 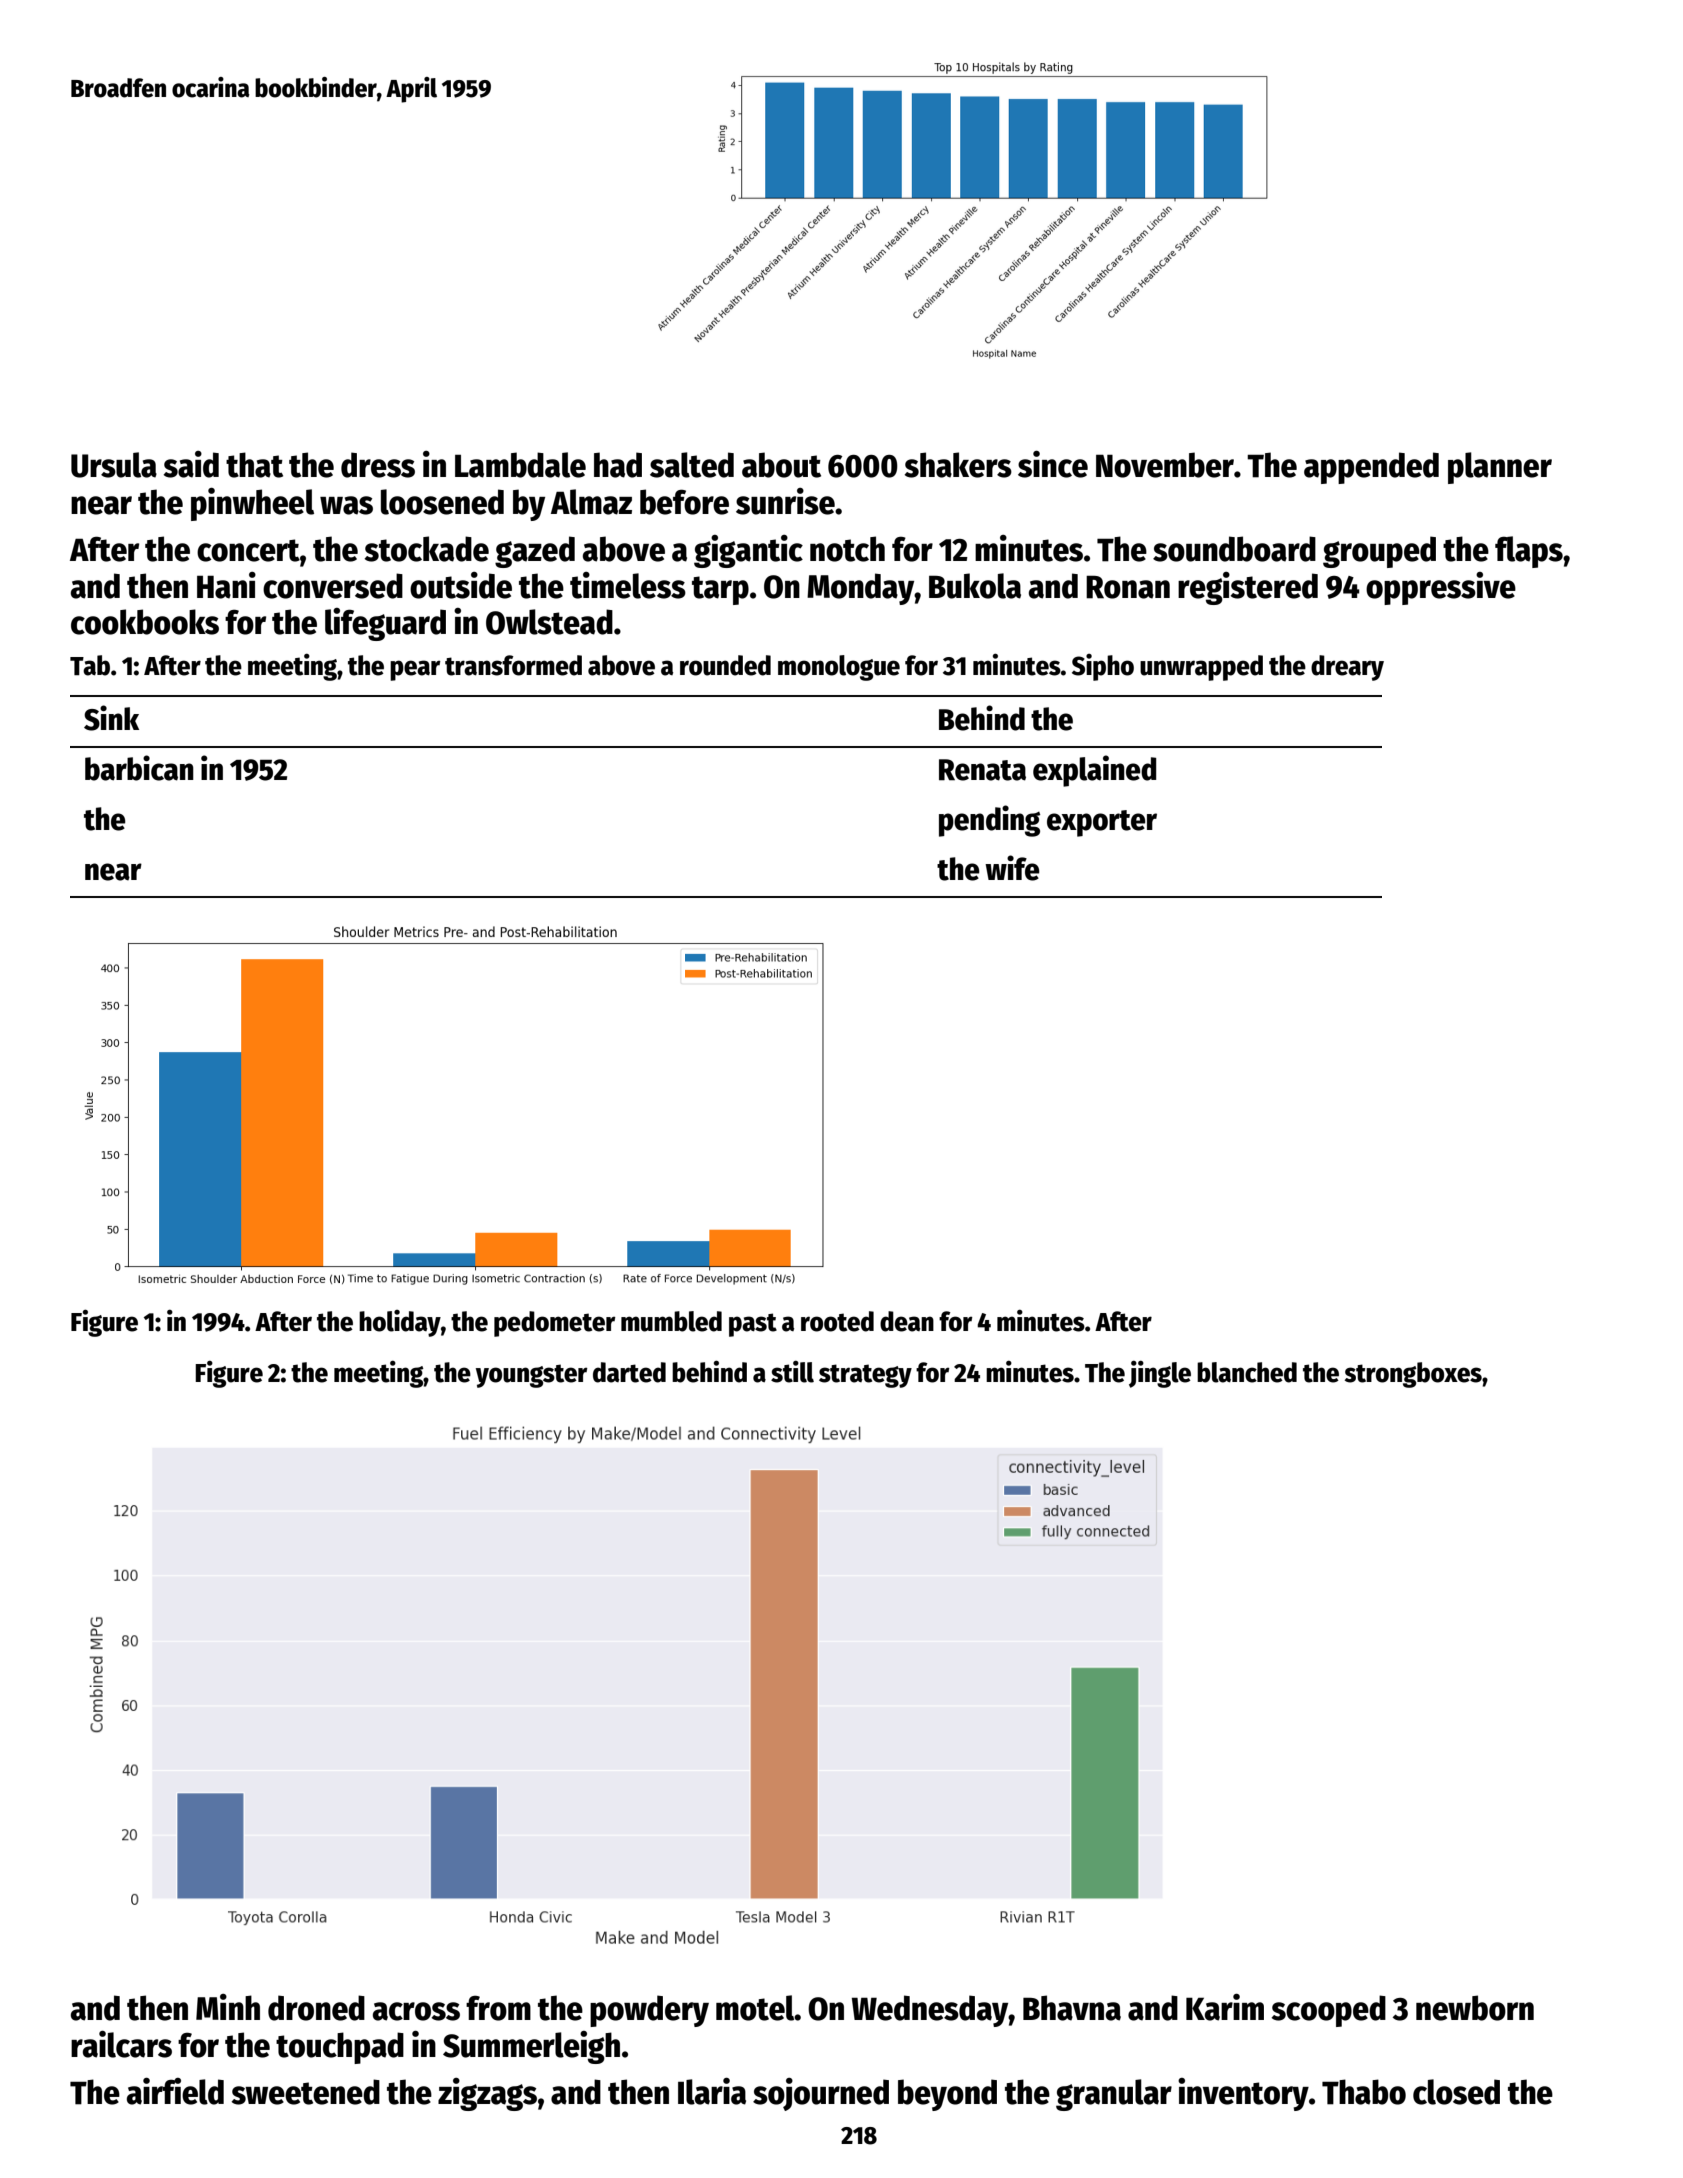 What do you see at coordinates (837, 1321) in the document?
I see `rooted` at bounding box center [837, 1321].
